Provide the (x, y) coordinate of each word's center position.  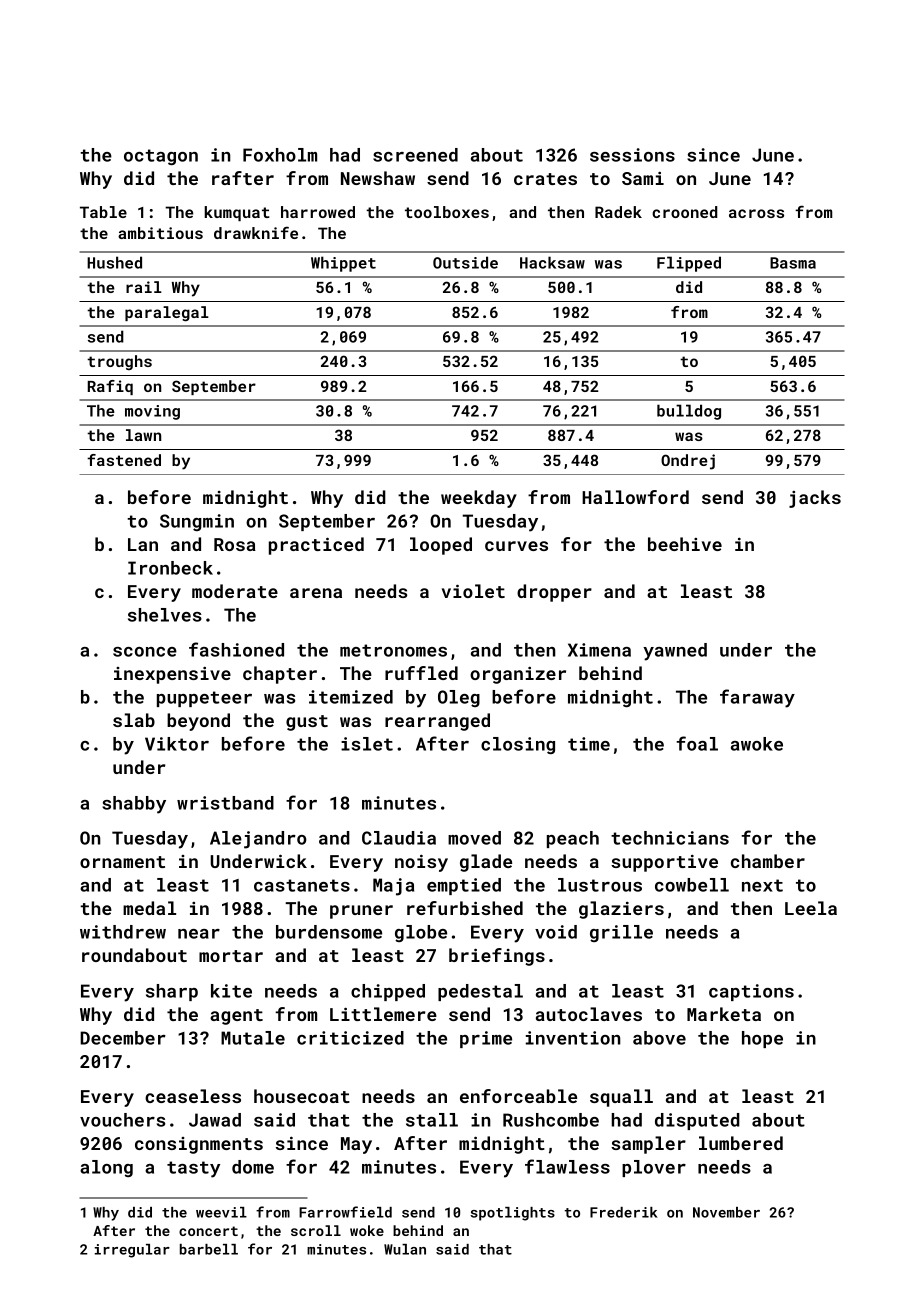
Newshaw (378, 178)
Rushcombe (551, 1120)
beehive (685, 544)
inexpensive (172, 675)
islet (367, 744)
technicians (670, 838)
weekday (479, 499)
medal (149, 908)
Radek (618, 212)
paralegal (167, 314)
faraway (757, 698)
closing (518, 745)
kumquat (237, 213)
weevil (221, 1212)
